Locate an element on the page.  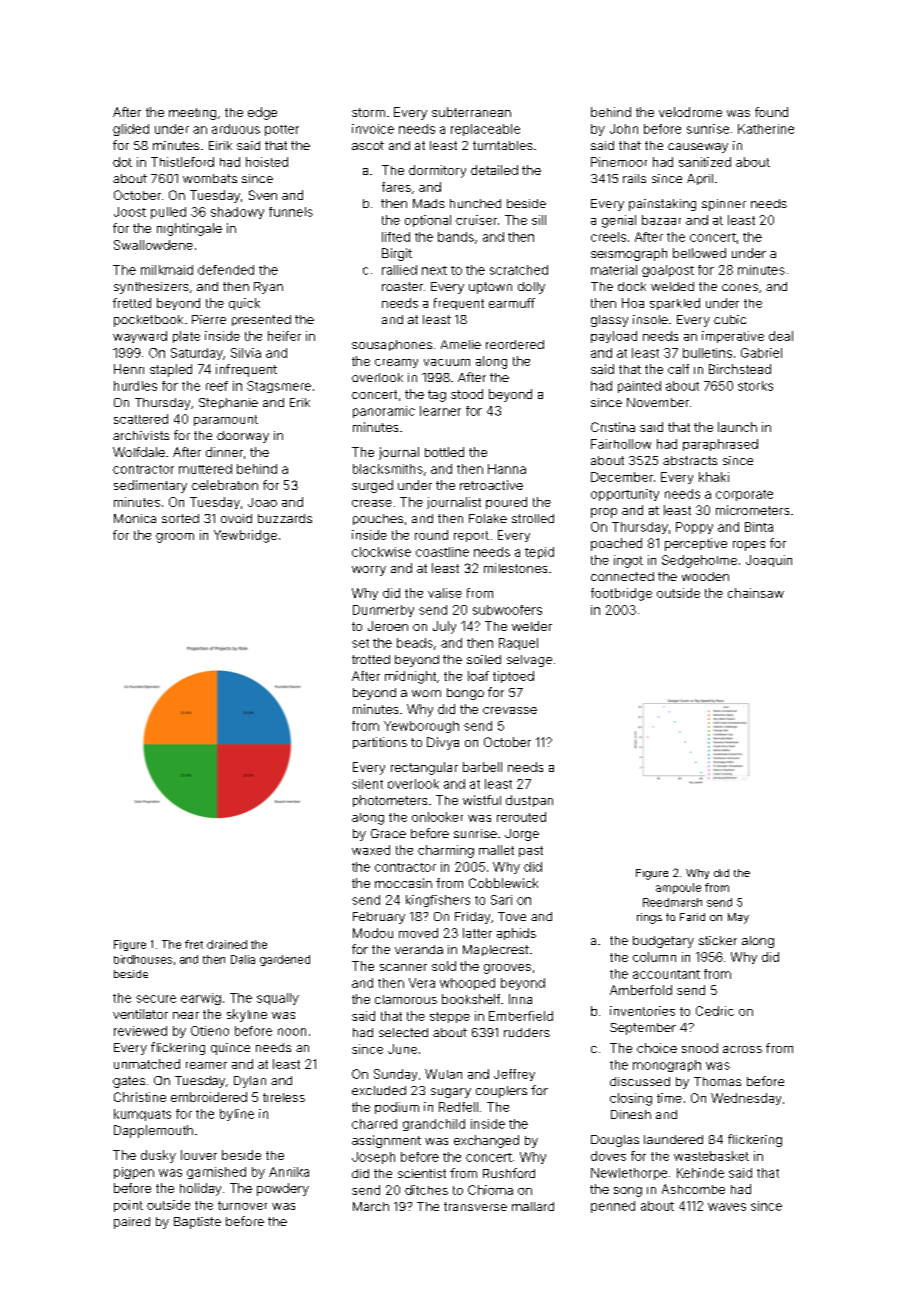
Emberfield is located at coordinates (521, 1016).
